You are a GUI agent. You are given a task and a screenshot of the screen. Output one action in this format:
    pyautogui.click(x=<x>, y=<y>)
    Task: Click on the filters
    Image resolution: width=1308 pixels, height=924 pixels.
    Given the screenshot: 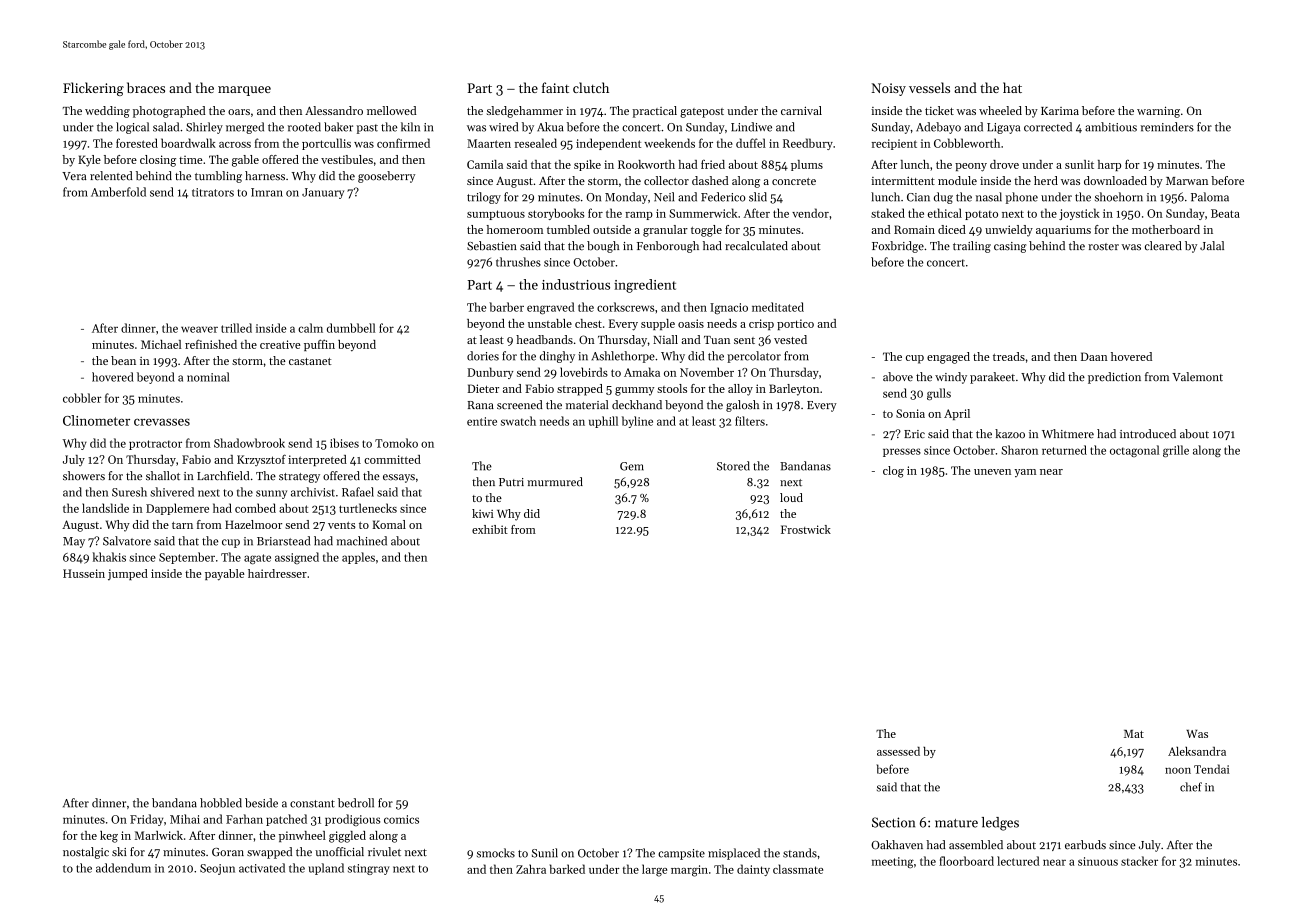 What is the action you would take?
    pyautogui.click(x=750, y=421)
